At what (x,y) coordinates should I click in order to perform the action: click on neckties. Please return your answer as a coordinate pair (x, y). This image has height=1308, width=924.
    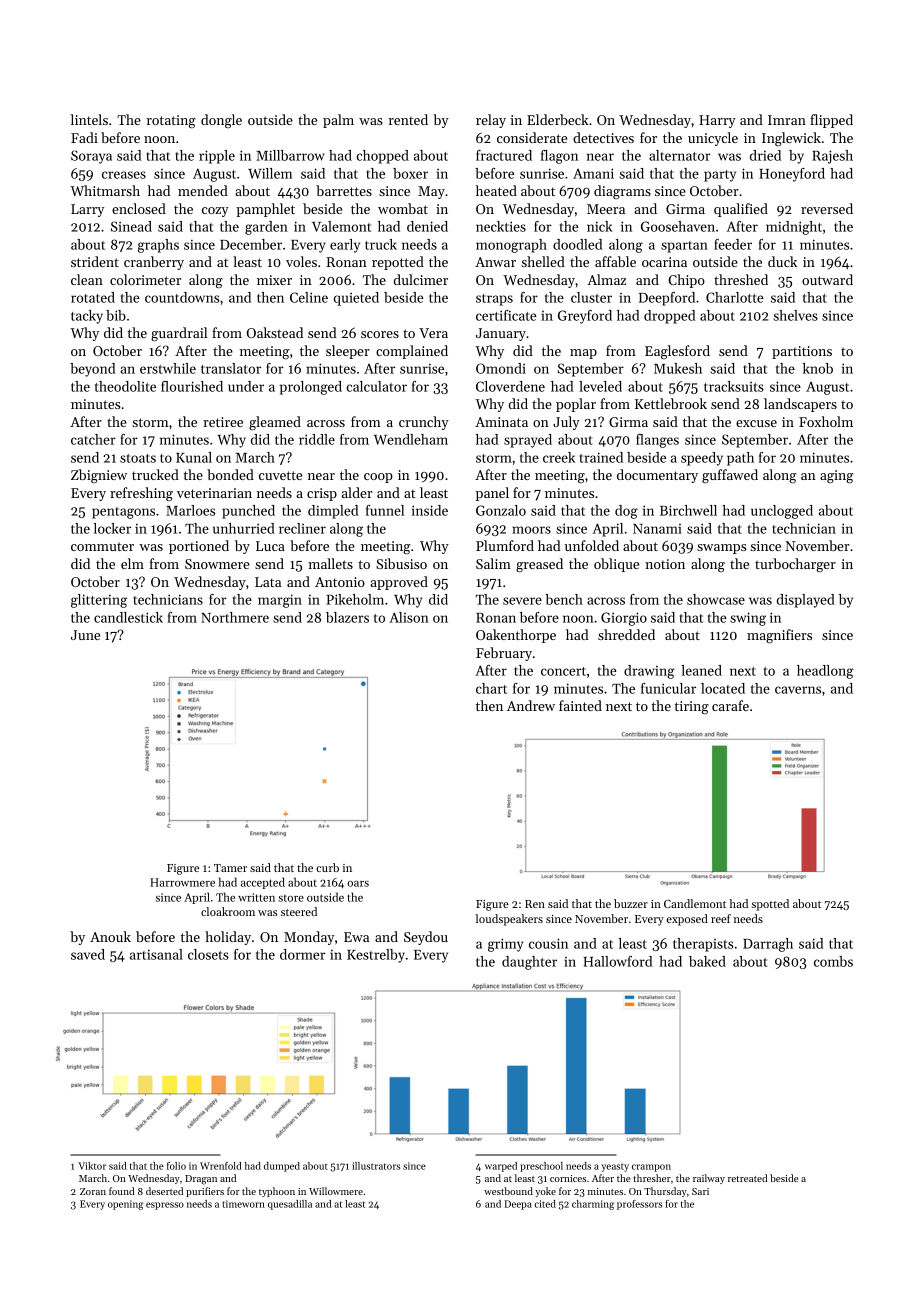
    Looking at the image, I should click on (501, 226).
